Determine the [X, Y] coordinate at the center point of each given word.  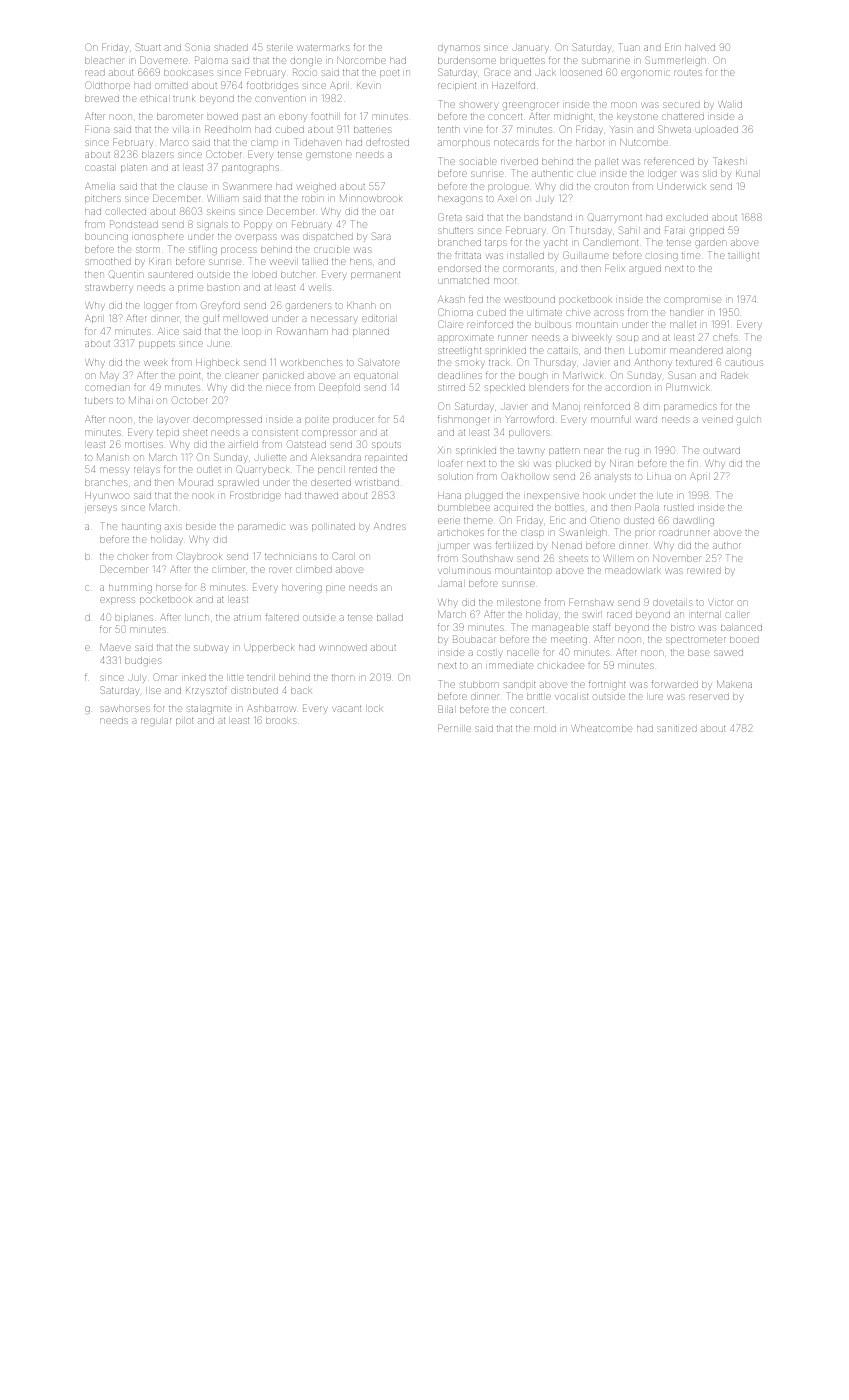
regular [156, 722]
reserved [709, 697]
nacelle [523, 653]
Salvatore [379, 362]
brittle [539, 696]
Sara [381, 236]
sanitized [677, 728]
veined [717, 420]
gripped [707, 232]
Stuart [148, 47]
